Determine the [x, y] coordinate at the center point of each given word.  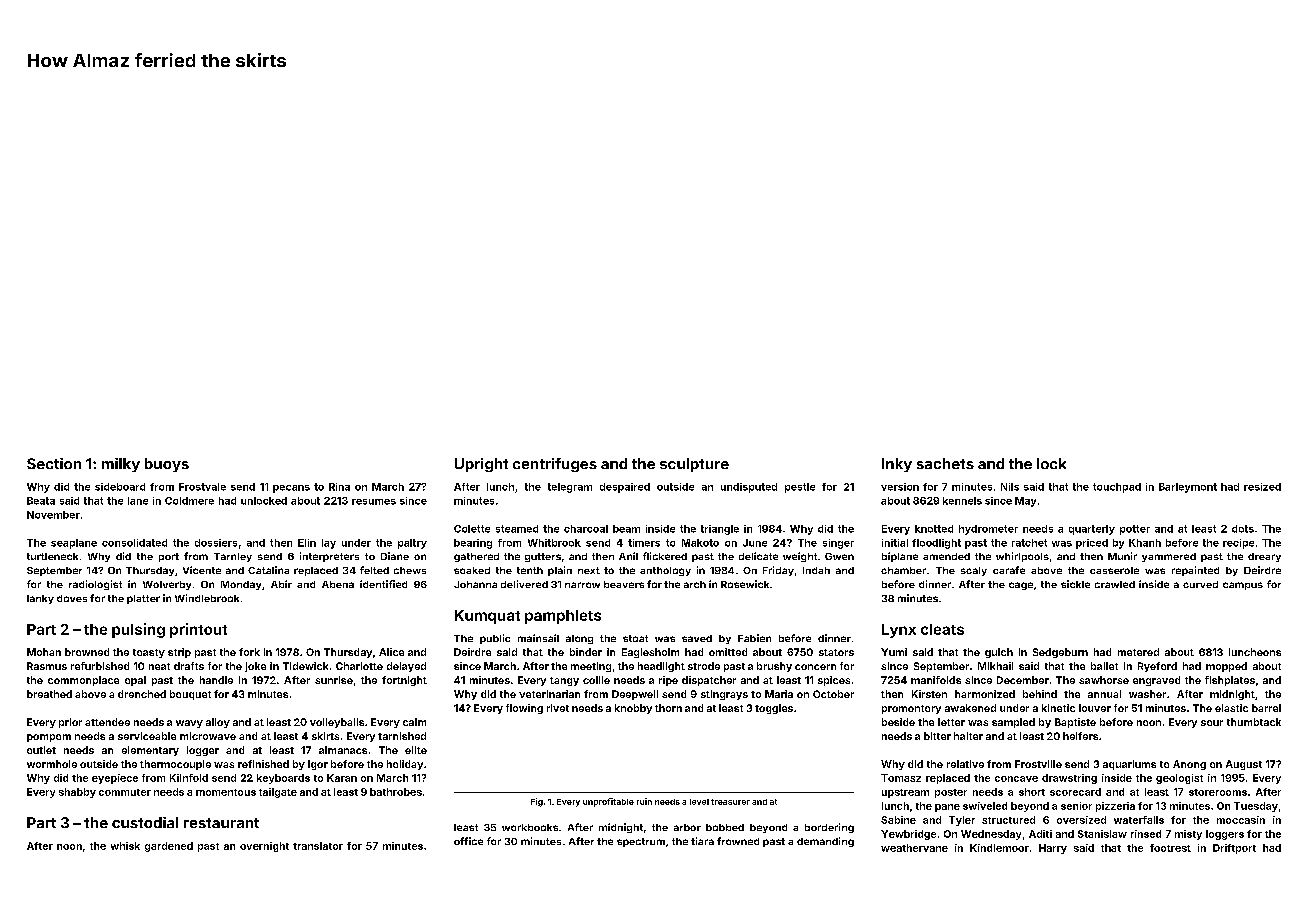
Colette [472, 529]
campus [1243, 586]
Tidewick [305, 666]
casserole [1114, 570]
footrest [1170, 848]
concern [815, 667]
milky [121, 465]
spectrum [641, 842]
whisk [125, 846]
